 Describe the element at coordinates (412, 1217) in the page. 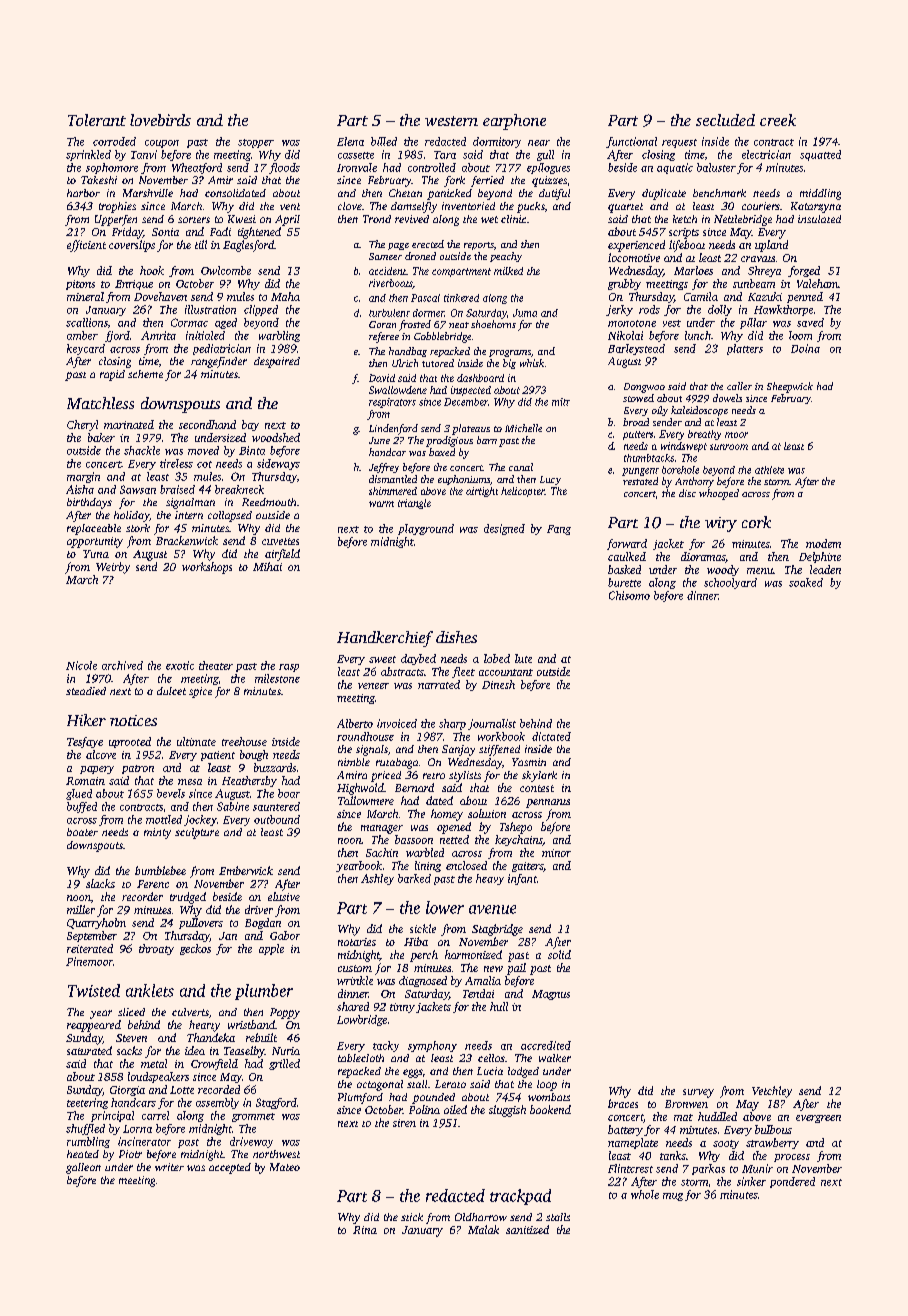

I see `stick` at that location.
